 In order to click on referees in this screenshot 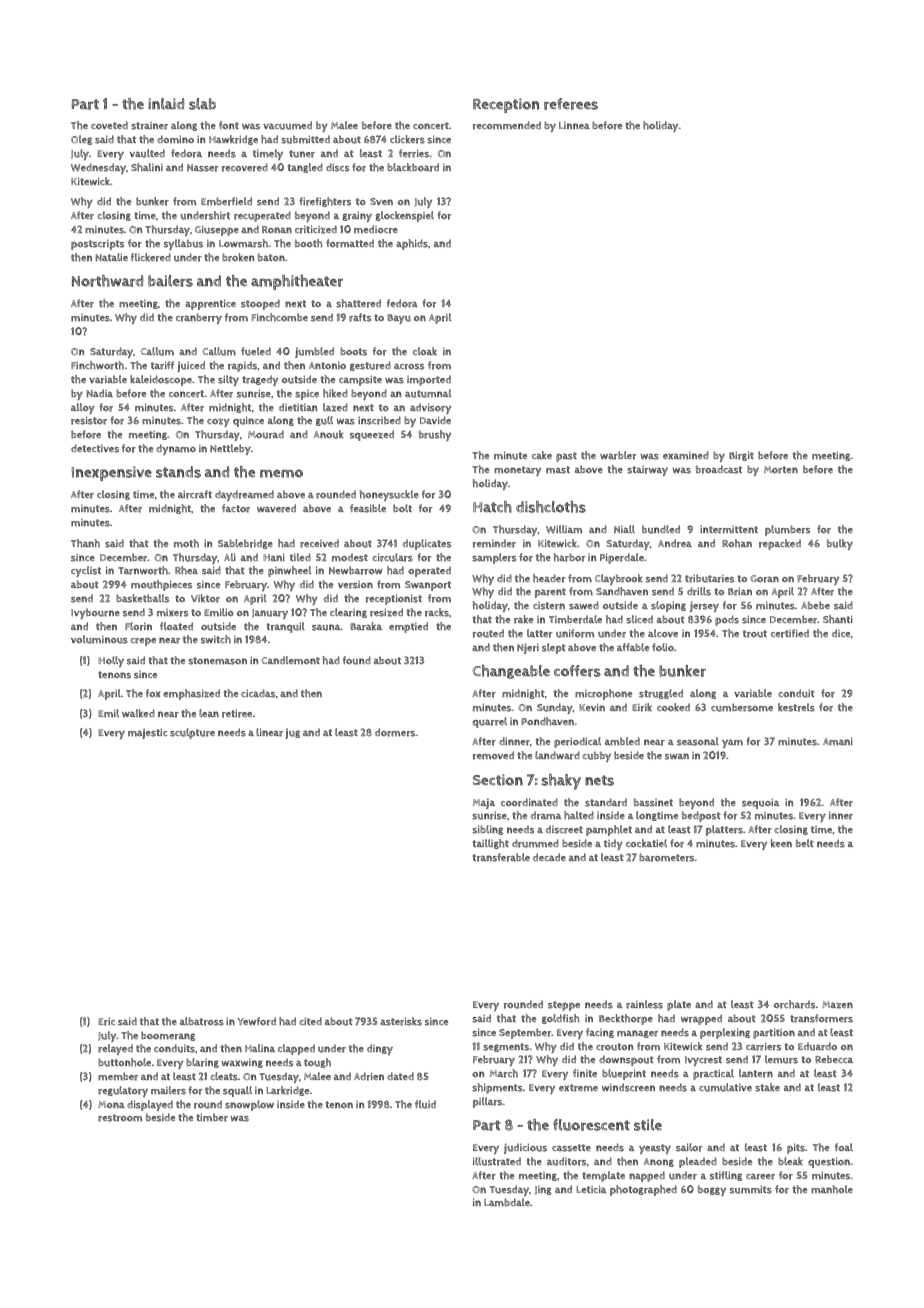, I will do `click(571, 104)`.
